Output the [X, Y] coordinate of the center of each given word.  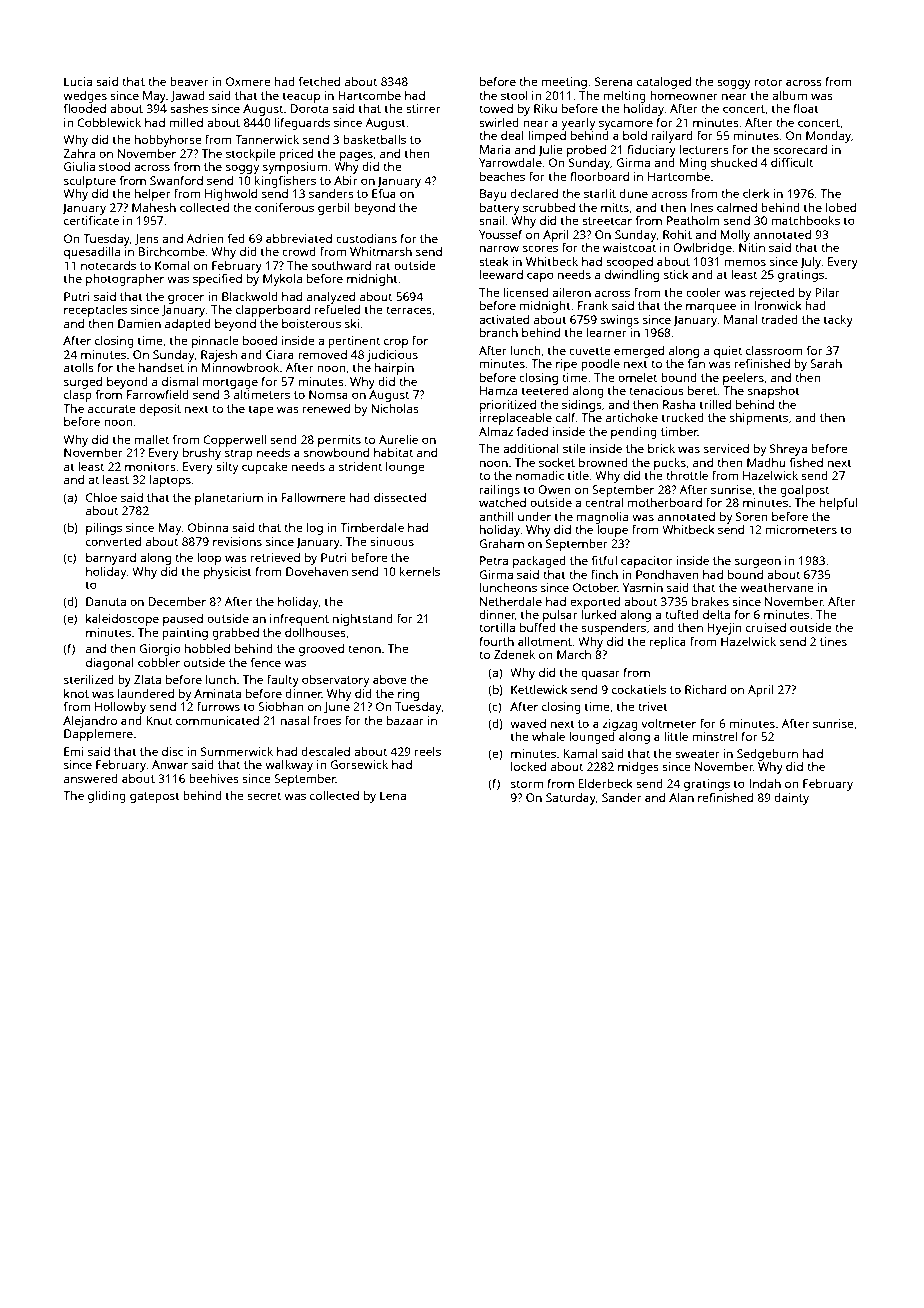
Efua [384, 193]
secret [264, 796]
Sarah [826, 363]
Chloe [101, 497]
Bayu [493, 195]
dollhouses [315, 632]
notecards [108, 265]
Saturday [571, 799]
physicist [228, 573]
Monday [828, 137]
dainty [791, 799]
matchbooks [805, 220]
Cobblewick [109, 122]
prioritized [508, 406]
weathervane [777, 587]
